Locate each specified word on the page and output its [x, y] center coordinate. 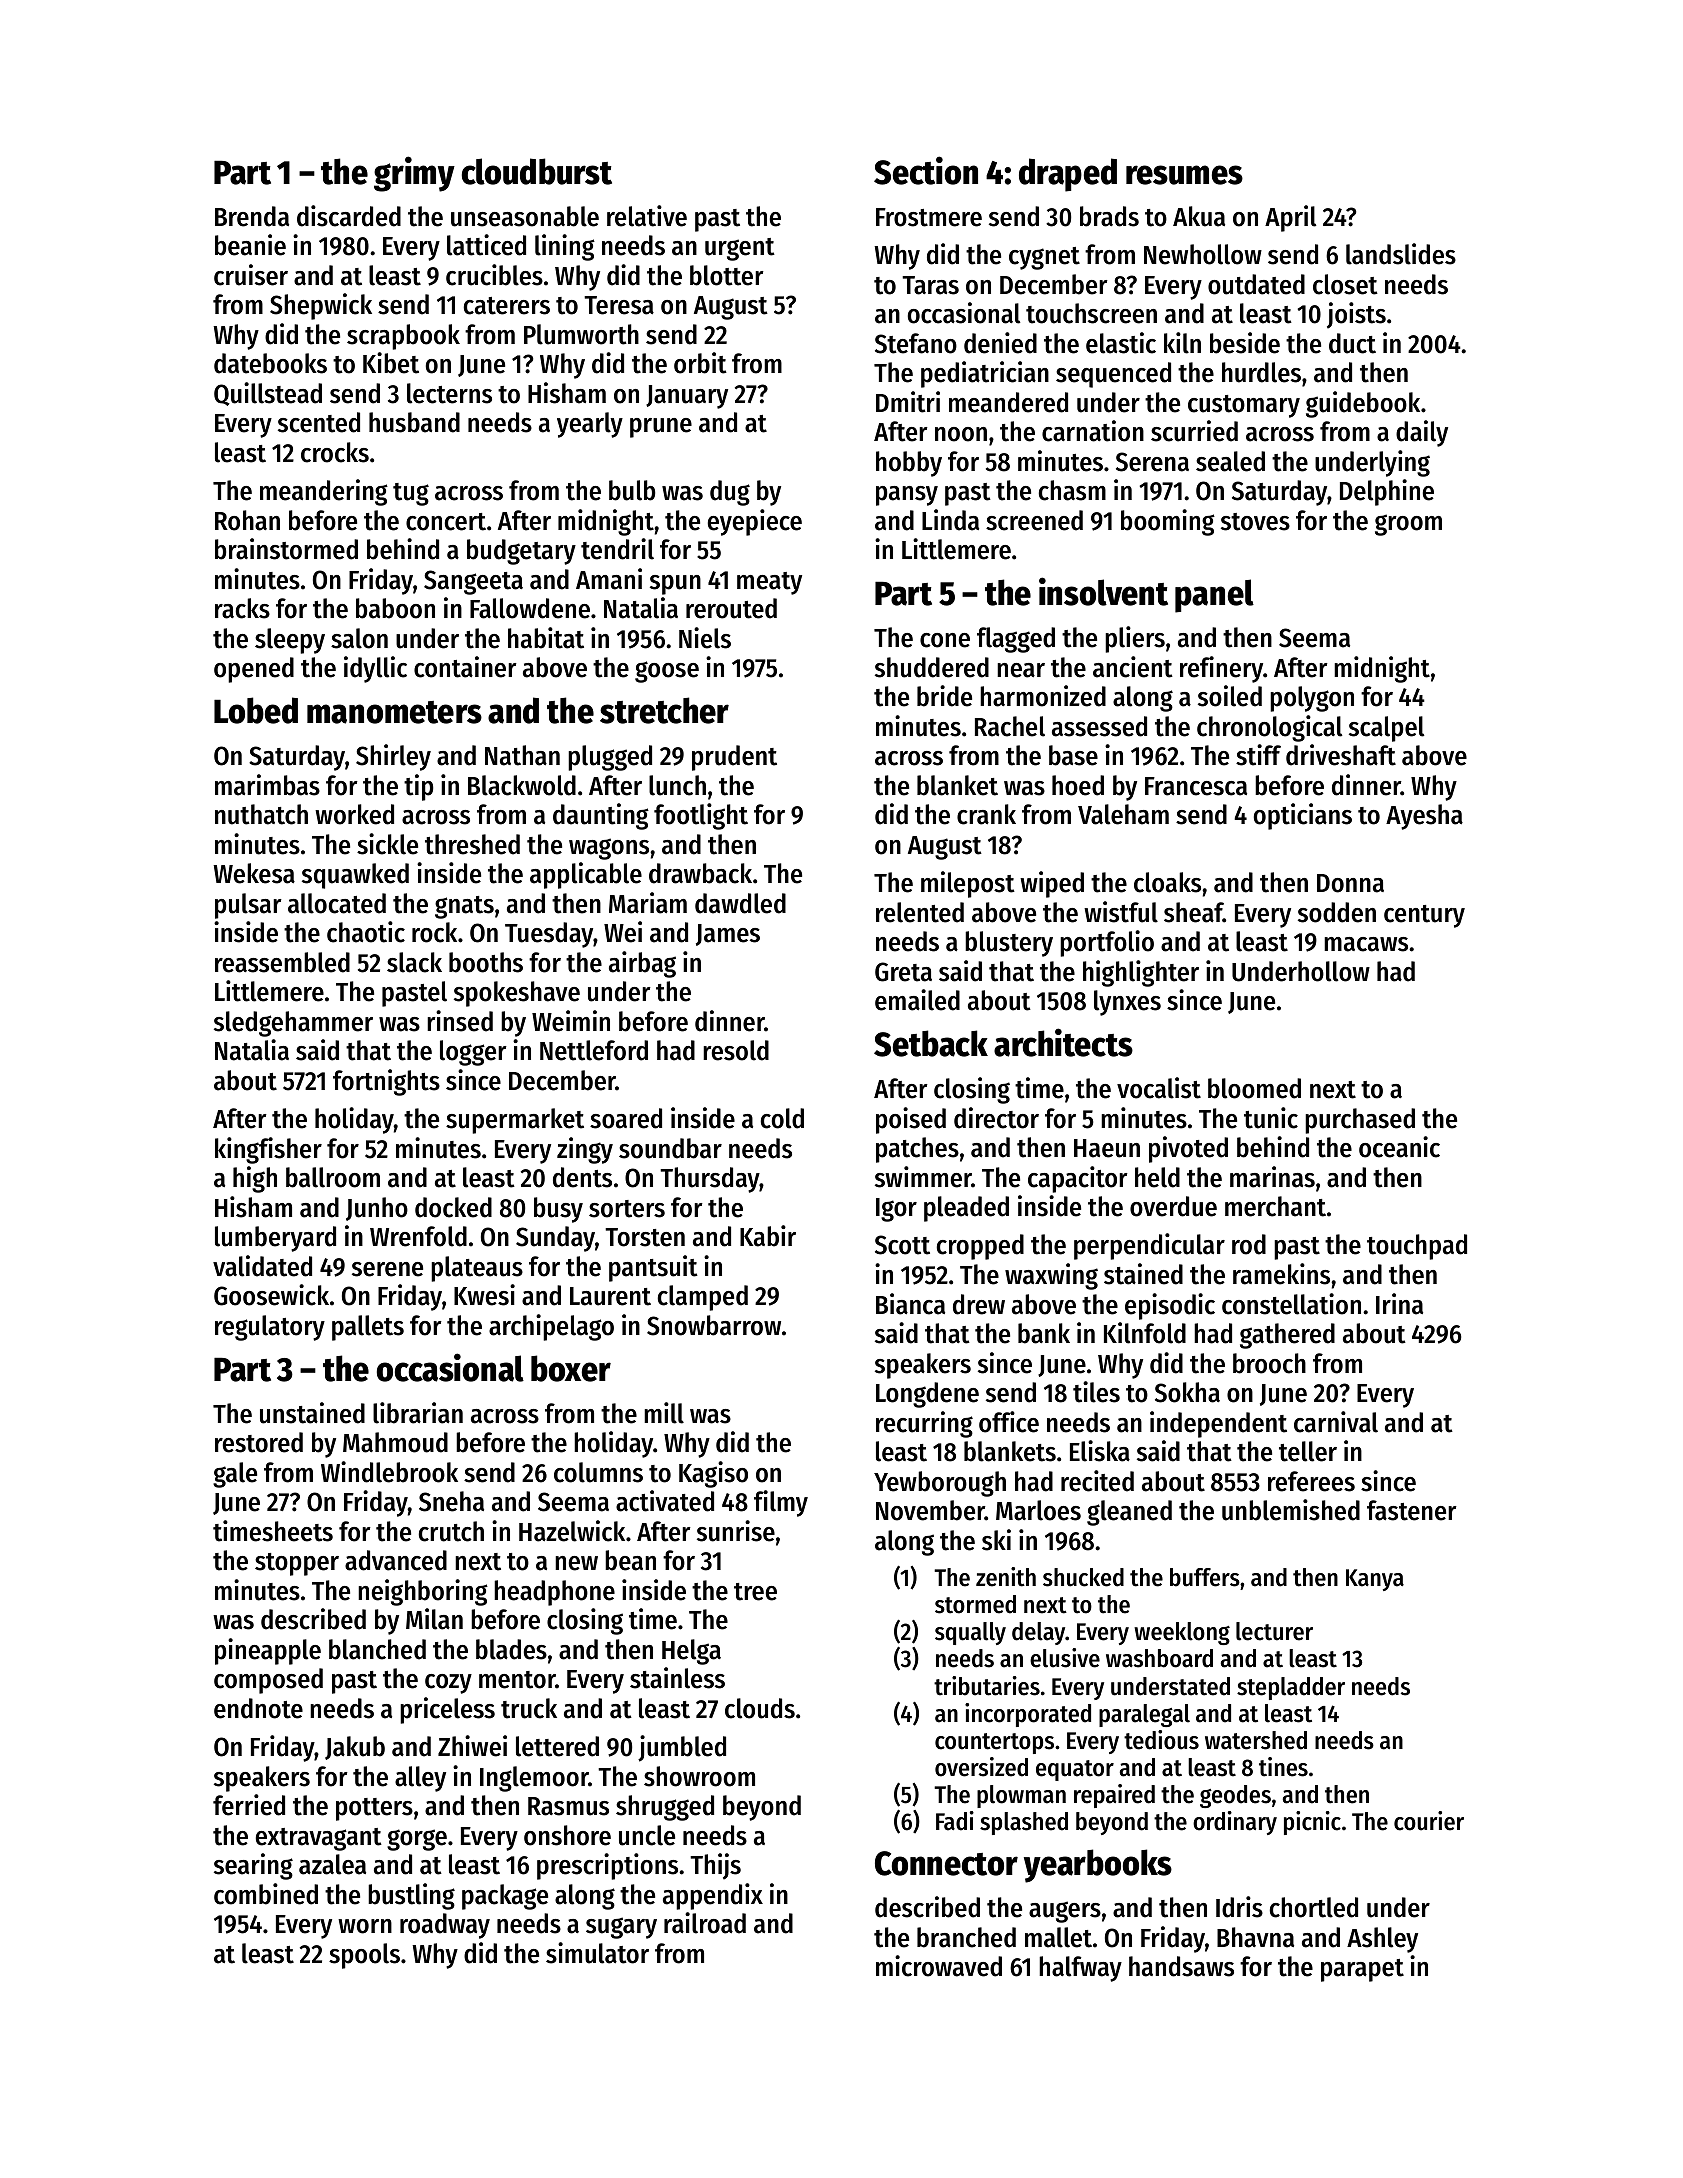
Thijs [715, 1866]
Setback [931, 1043]
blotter [727, 275]
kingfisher [268, 1150]
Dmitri [908, 402]
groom [1408, 525]
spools [364, 1956]
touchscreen [1091, 313]
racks [242, 608]
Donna [1350, 883]
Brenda [252, 216]
